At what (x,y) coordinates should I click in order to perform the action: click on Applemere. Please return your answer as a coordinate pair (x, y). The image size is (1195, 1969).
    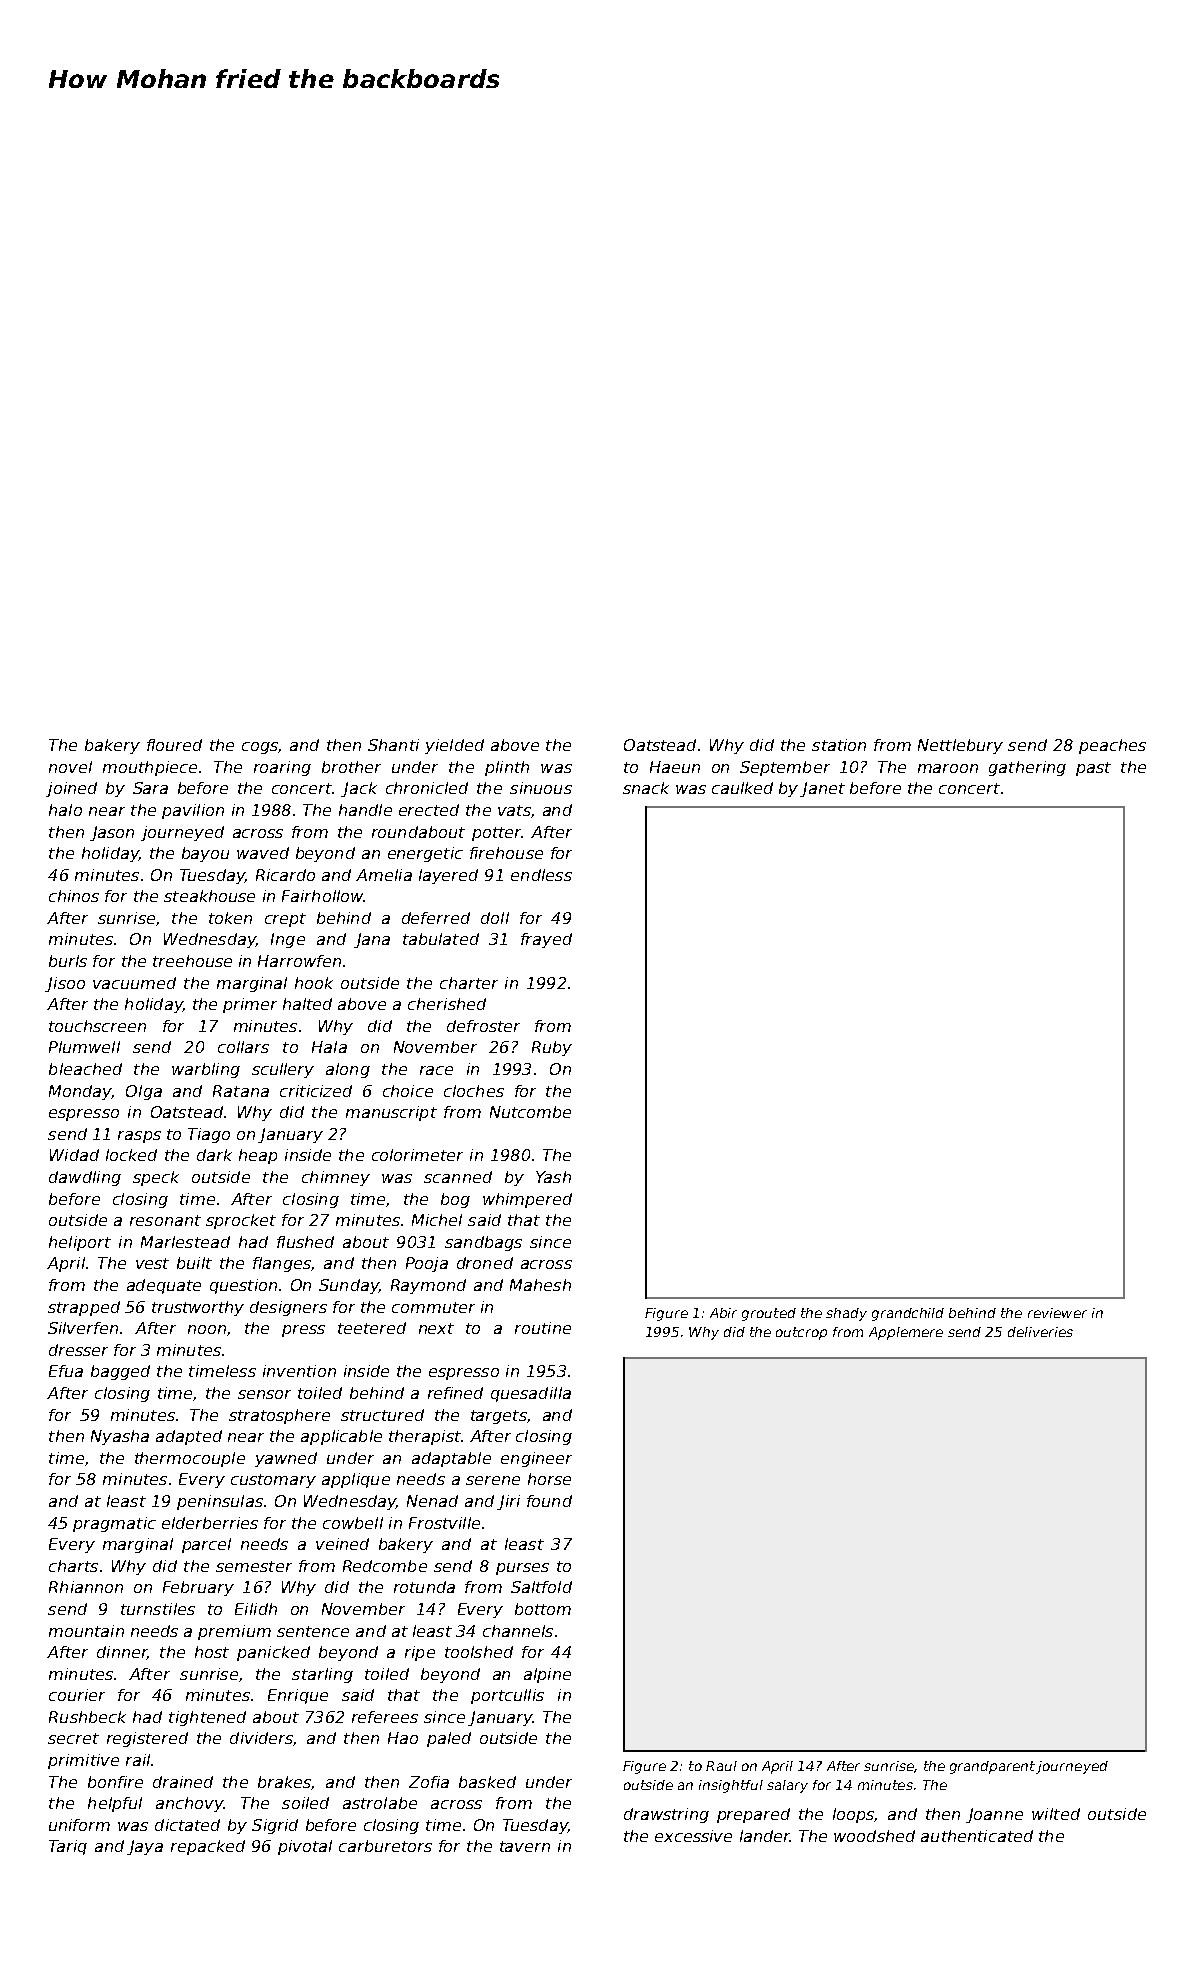
    Looking at the image, I should click on (906, 1333).
